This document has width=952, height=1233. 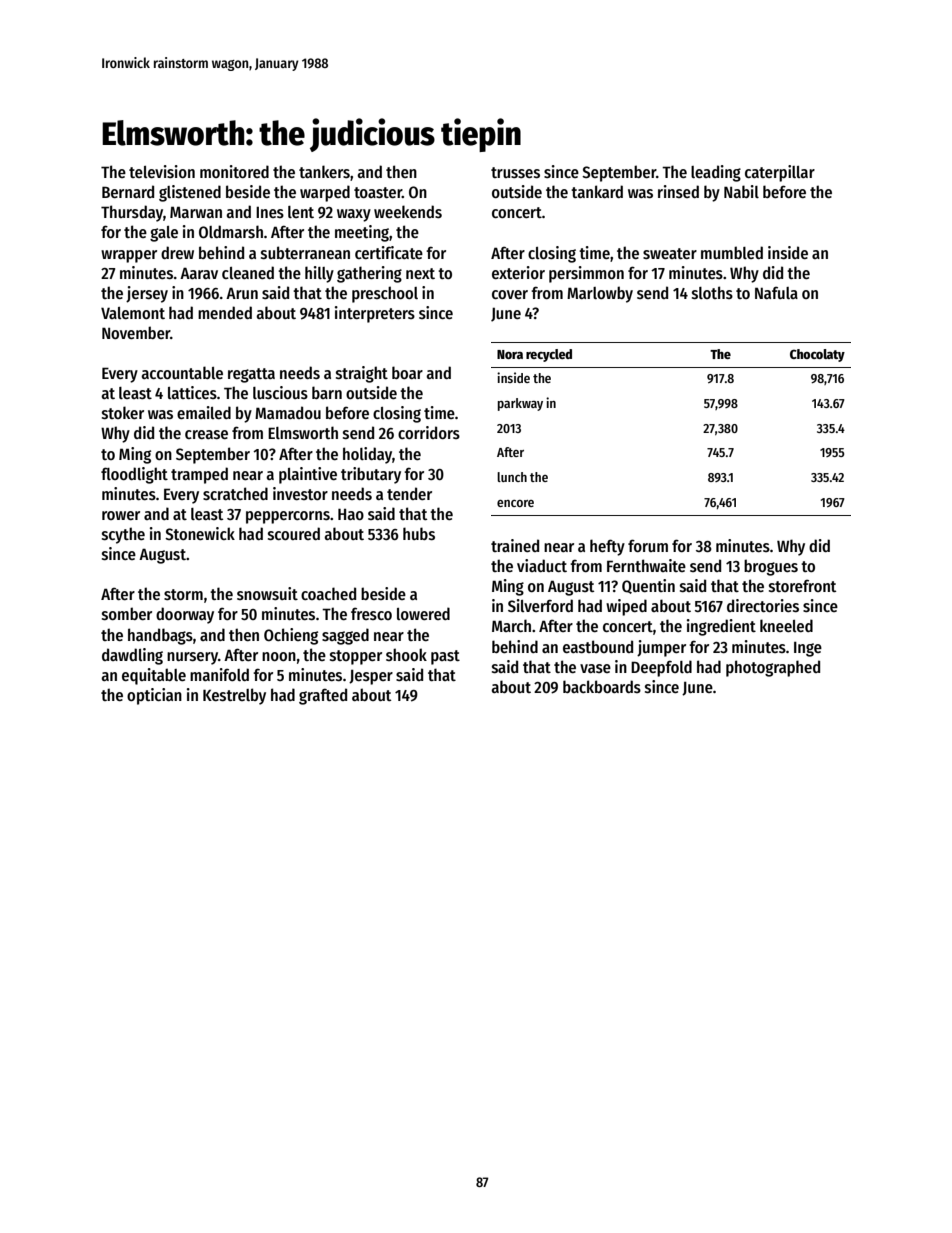 I want to click on handbags, so click(x=160, y=636).
